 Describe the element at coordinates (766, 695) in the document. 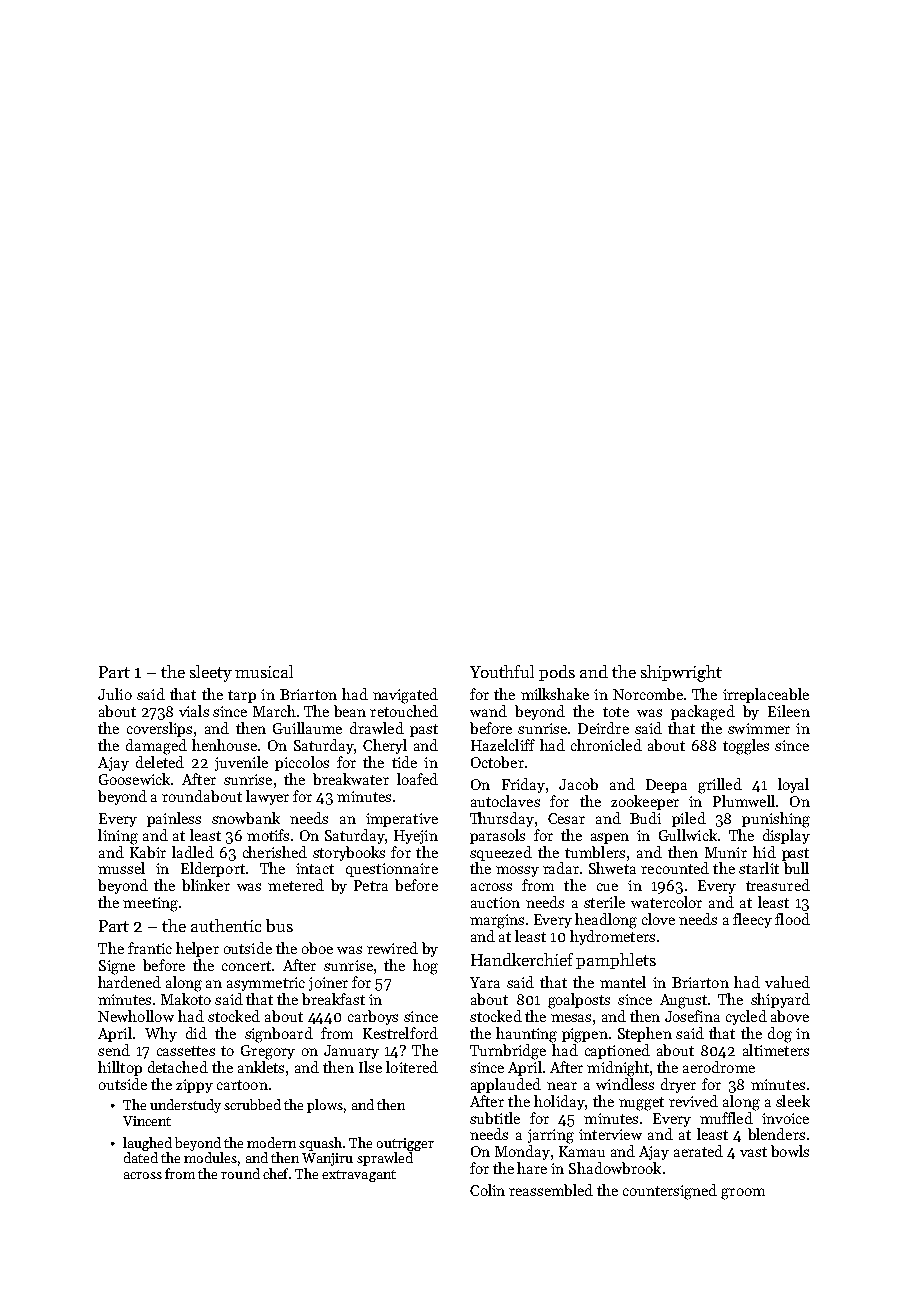

I see `irreplaceable` at that location.
